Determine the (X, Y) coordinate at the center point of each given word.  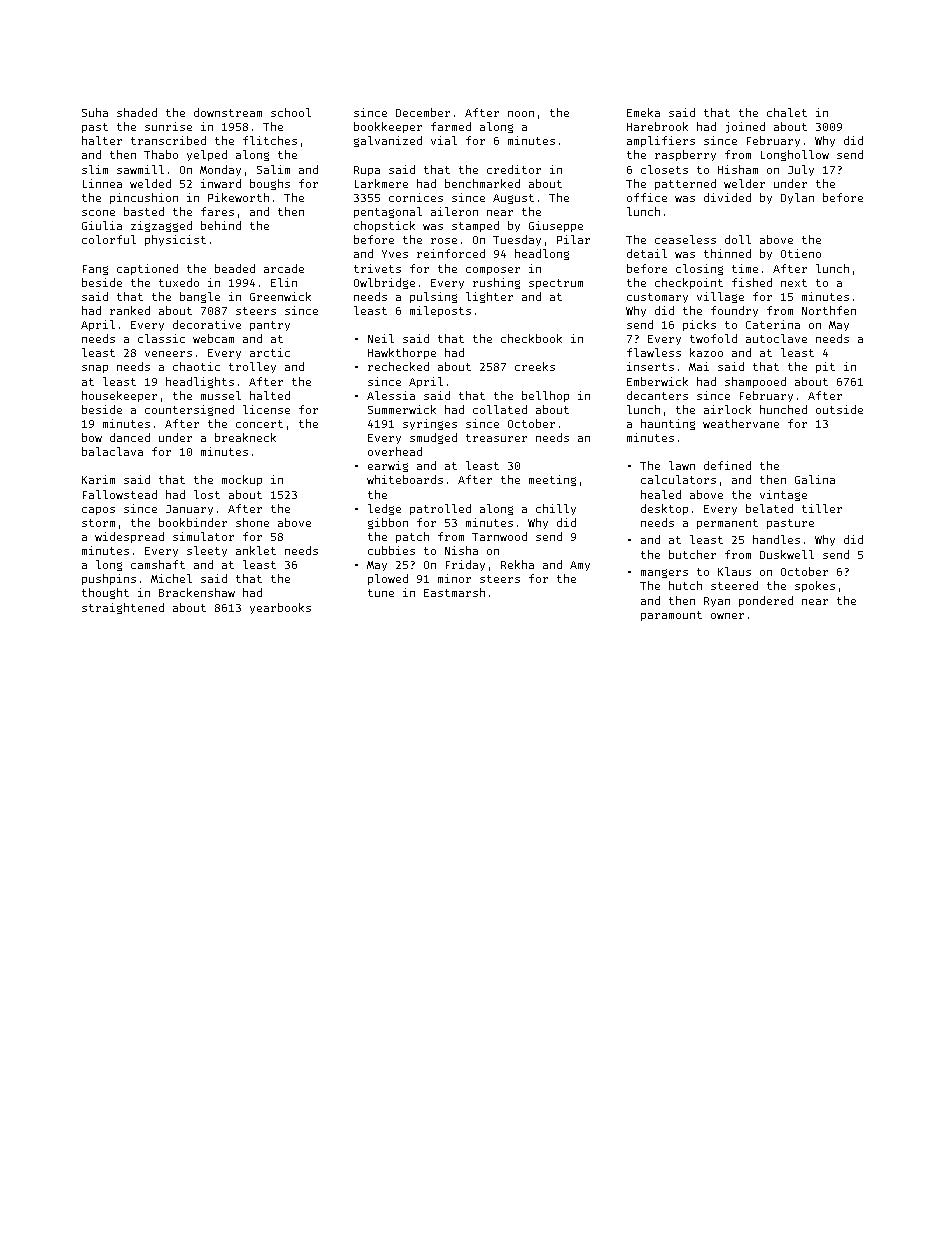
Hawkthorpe (402, 353)
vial (444, 140)
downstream (228, 112)
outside (839, 409)
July (801, 170)
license (266, 409)
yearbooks (280, 608)
